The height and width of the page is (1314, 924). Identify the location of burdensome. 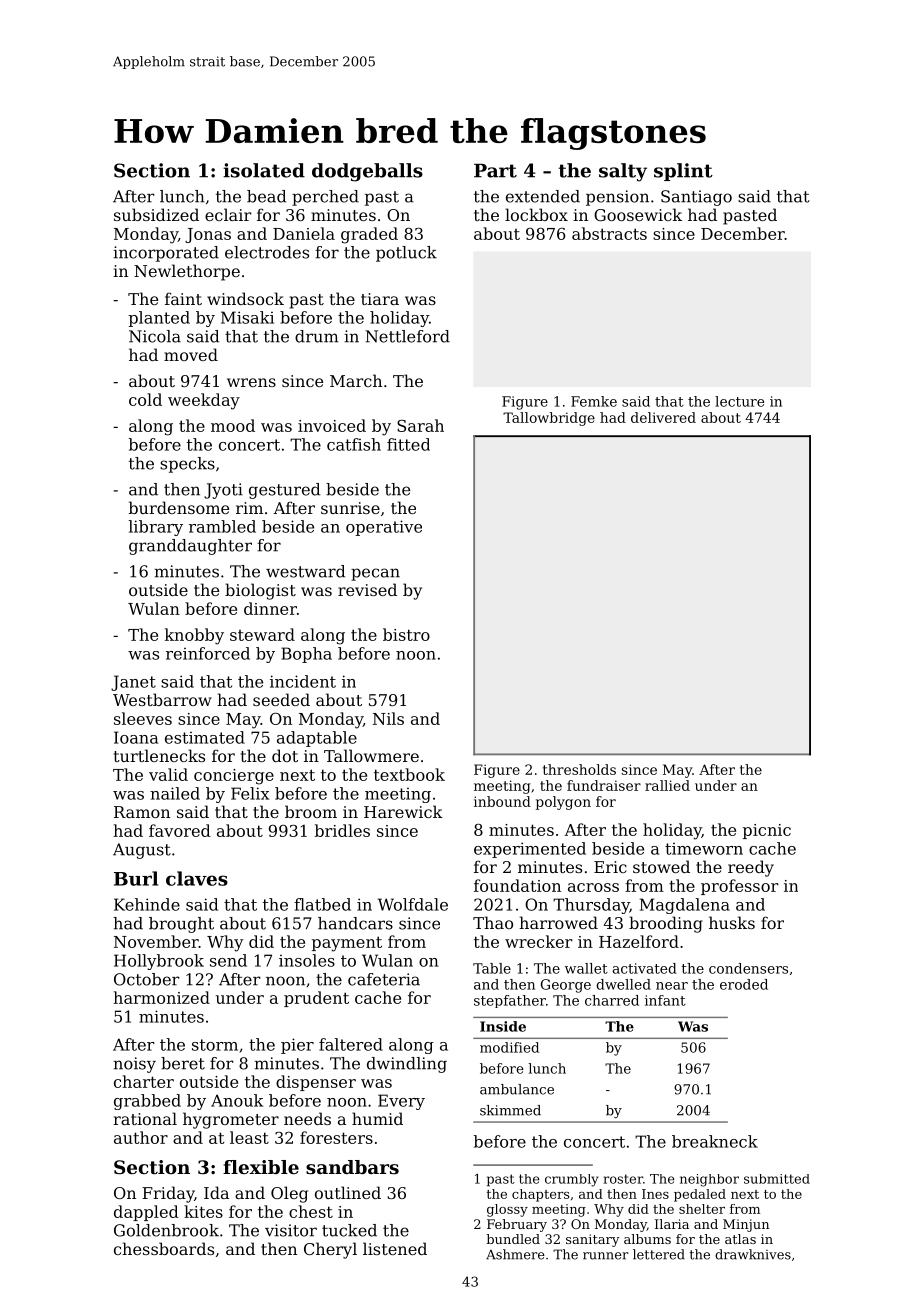
(179, 507).
